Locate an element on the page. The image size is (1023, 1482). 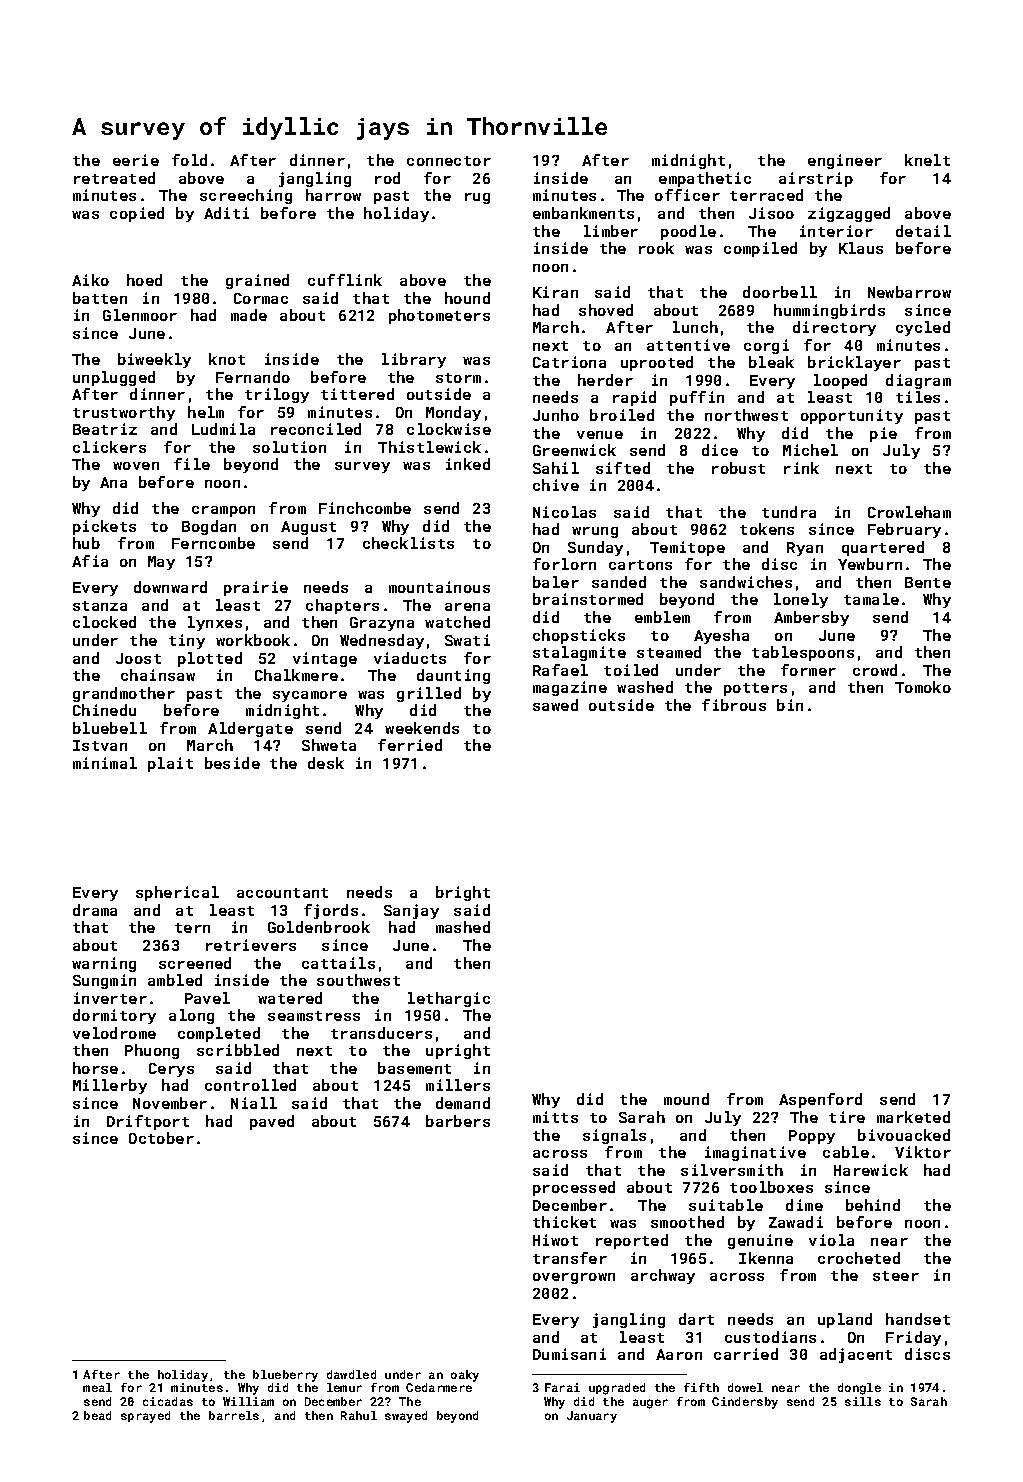
Viktor is located at coordinates (923, 1152).
